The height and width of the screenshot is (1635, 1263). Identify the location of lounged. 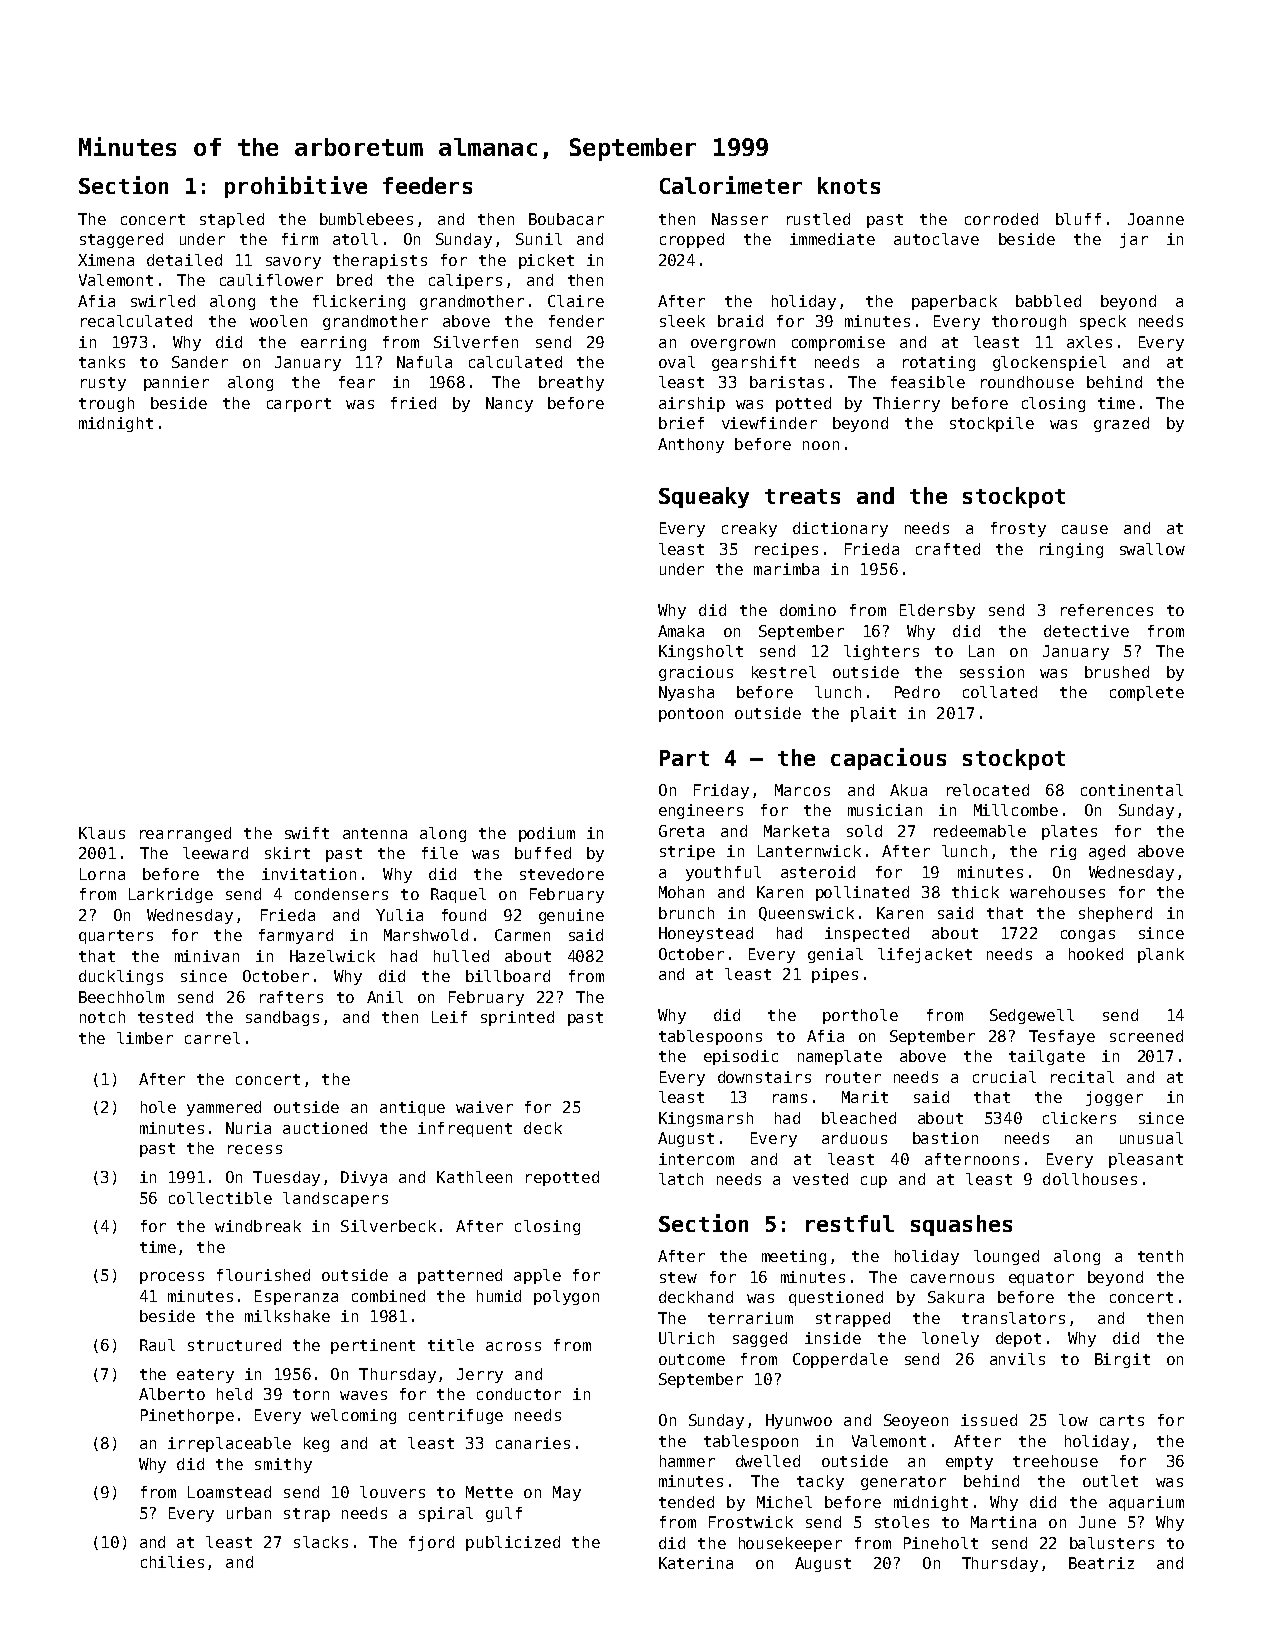
(1006, 1257).
